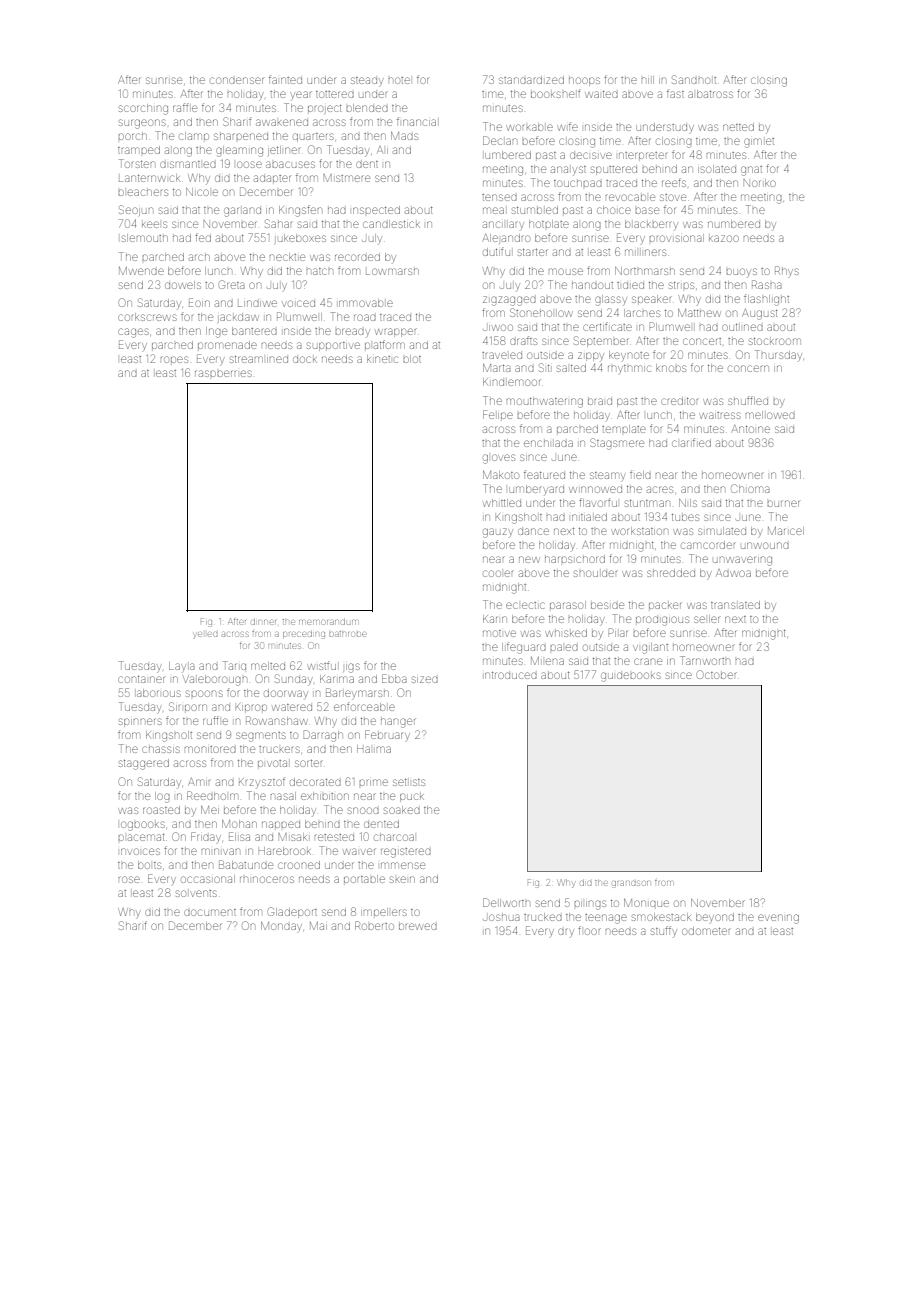 The width and height of the page is (924, 1308). What do you see at coordinates (143, 192) in the page?
I see `bleachers` at bounding box center [143, 192].
